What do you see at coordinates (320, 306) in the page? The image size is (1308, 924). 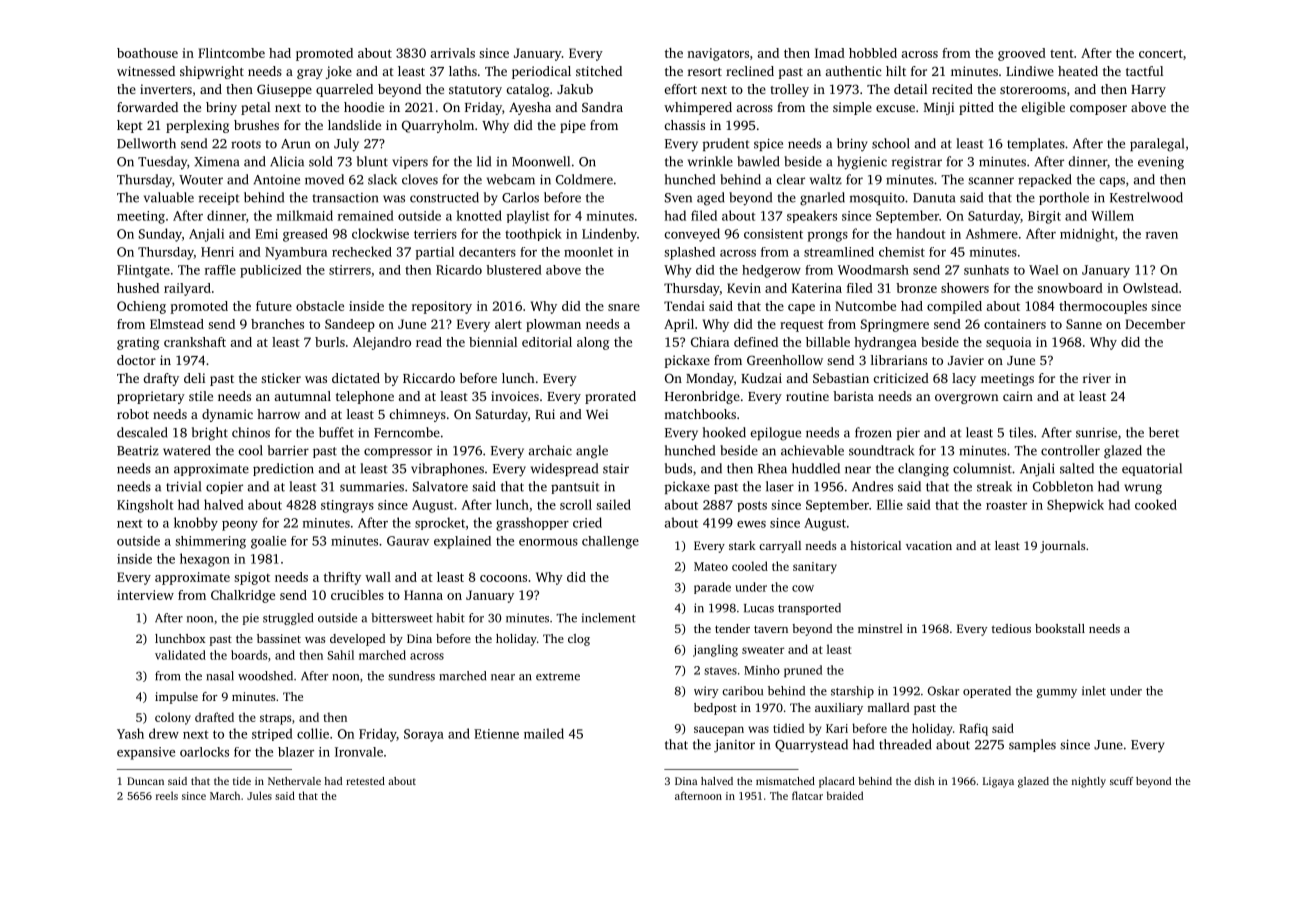 I see `obstacle` at bounding box center [320, 306].
